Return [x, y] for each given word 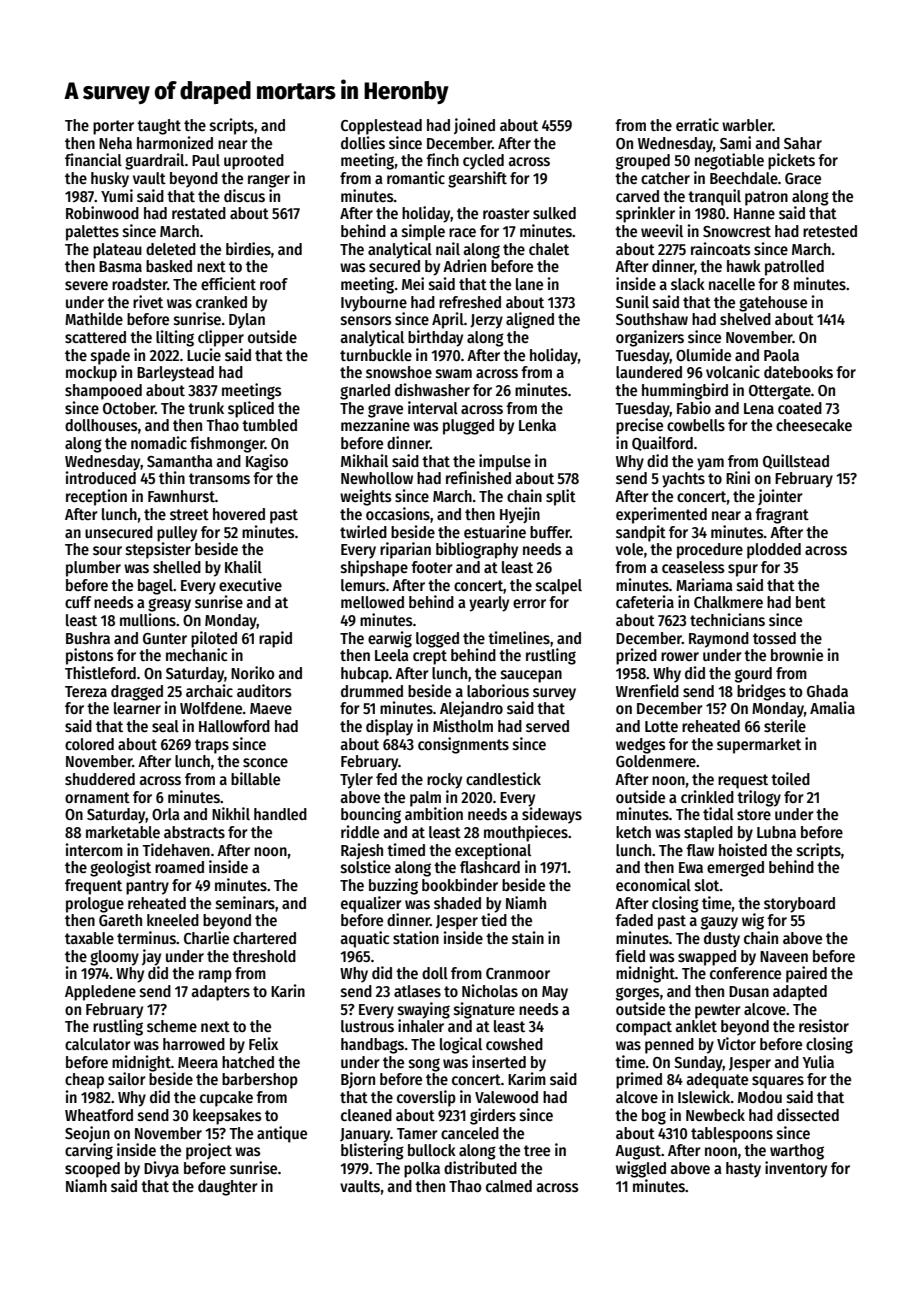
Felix [263, 1043]
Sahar [803, 143]
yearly [489, 604]
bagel [155, 587]
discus [244, 196]
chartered [264, 938]
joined [474, 126]
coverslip [426, 1098]
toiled [790, 778]
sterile [785, 725]
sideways [552, 815]
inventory [796, 1169]
